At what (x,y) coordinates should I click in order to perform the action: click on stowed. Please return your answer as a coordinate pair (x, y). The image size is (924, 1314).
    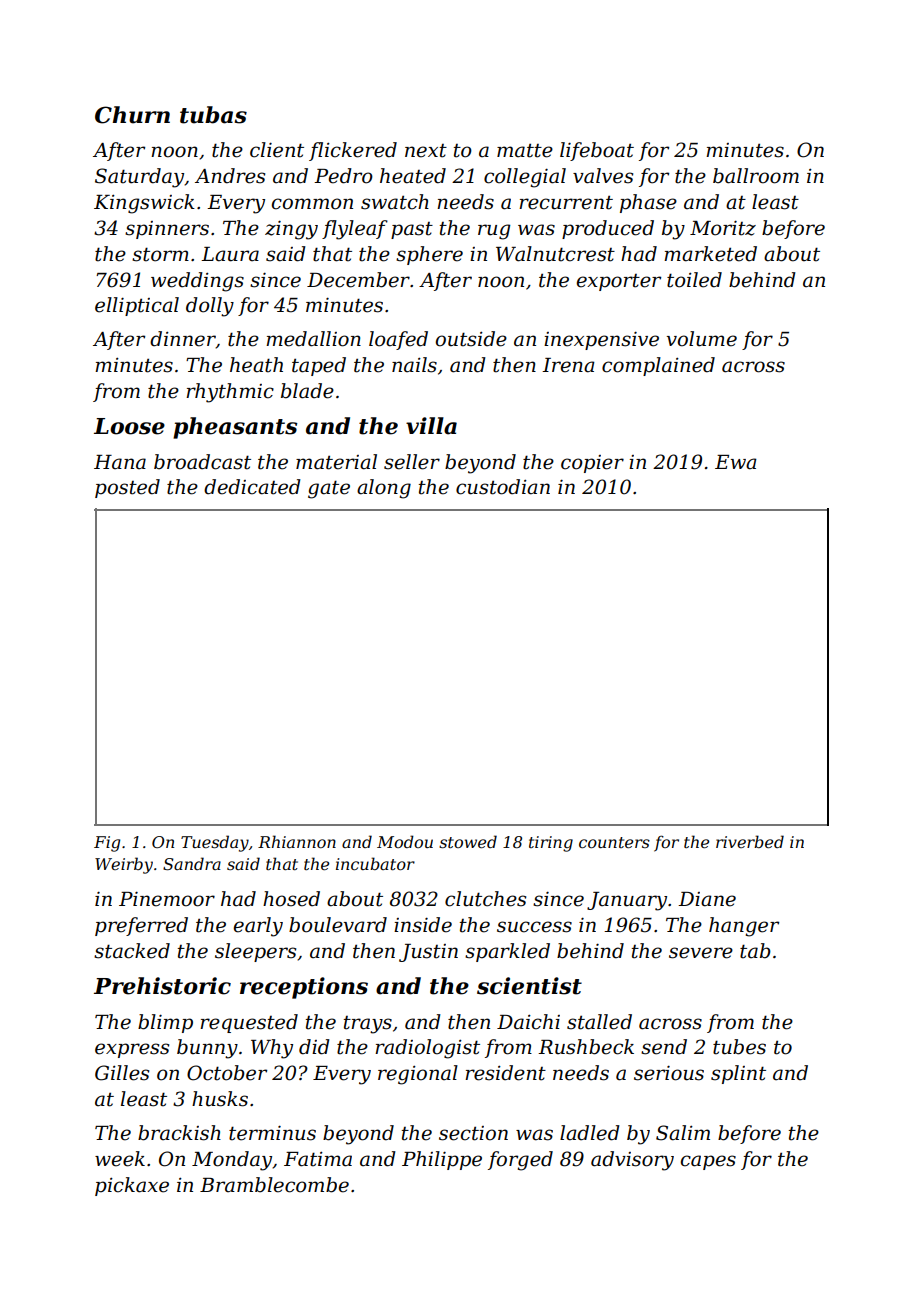
    Looking at the image, I should click on (468, 841).
